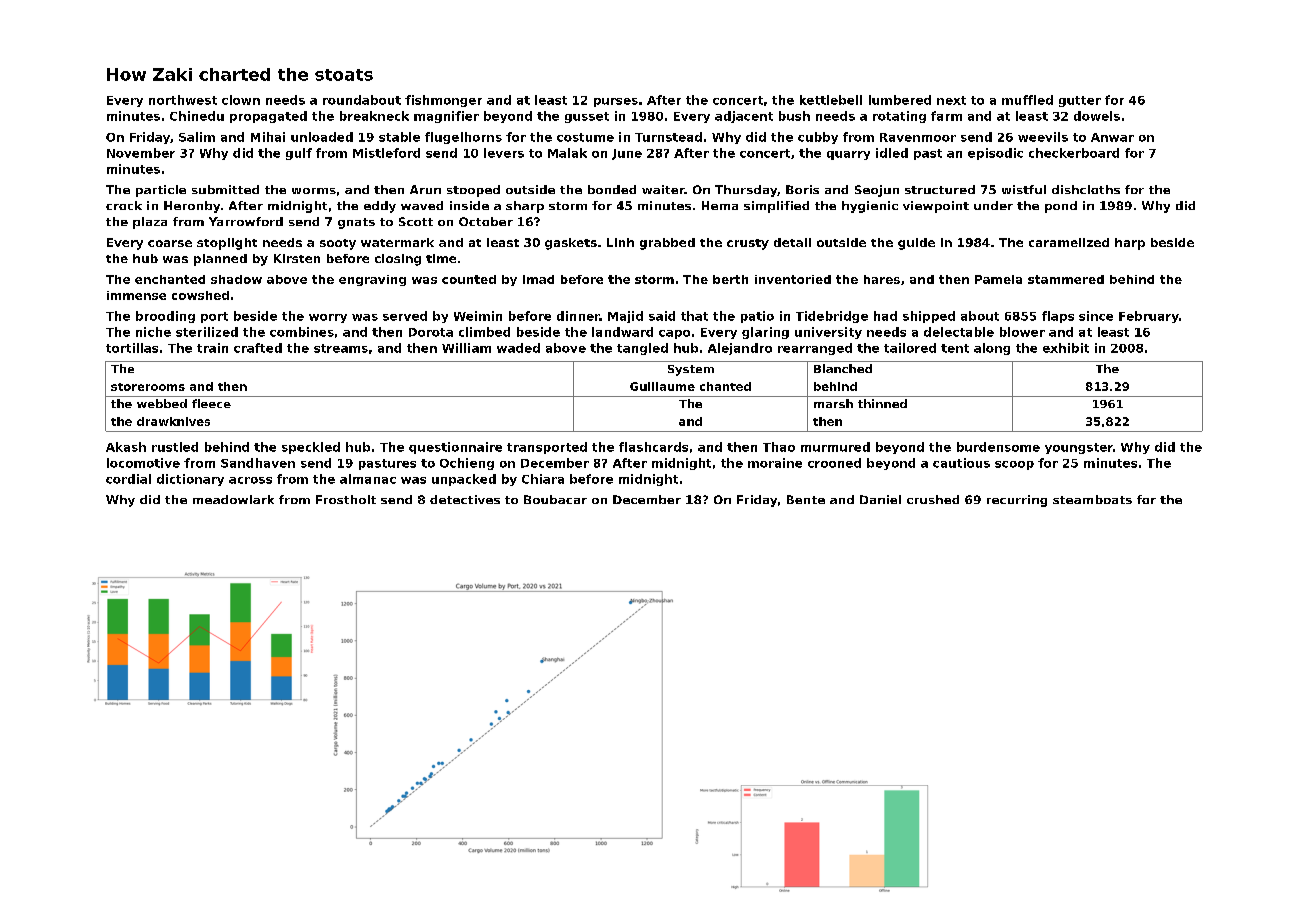  I want to click on fishmonger, so click(443, 101).
